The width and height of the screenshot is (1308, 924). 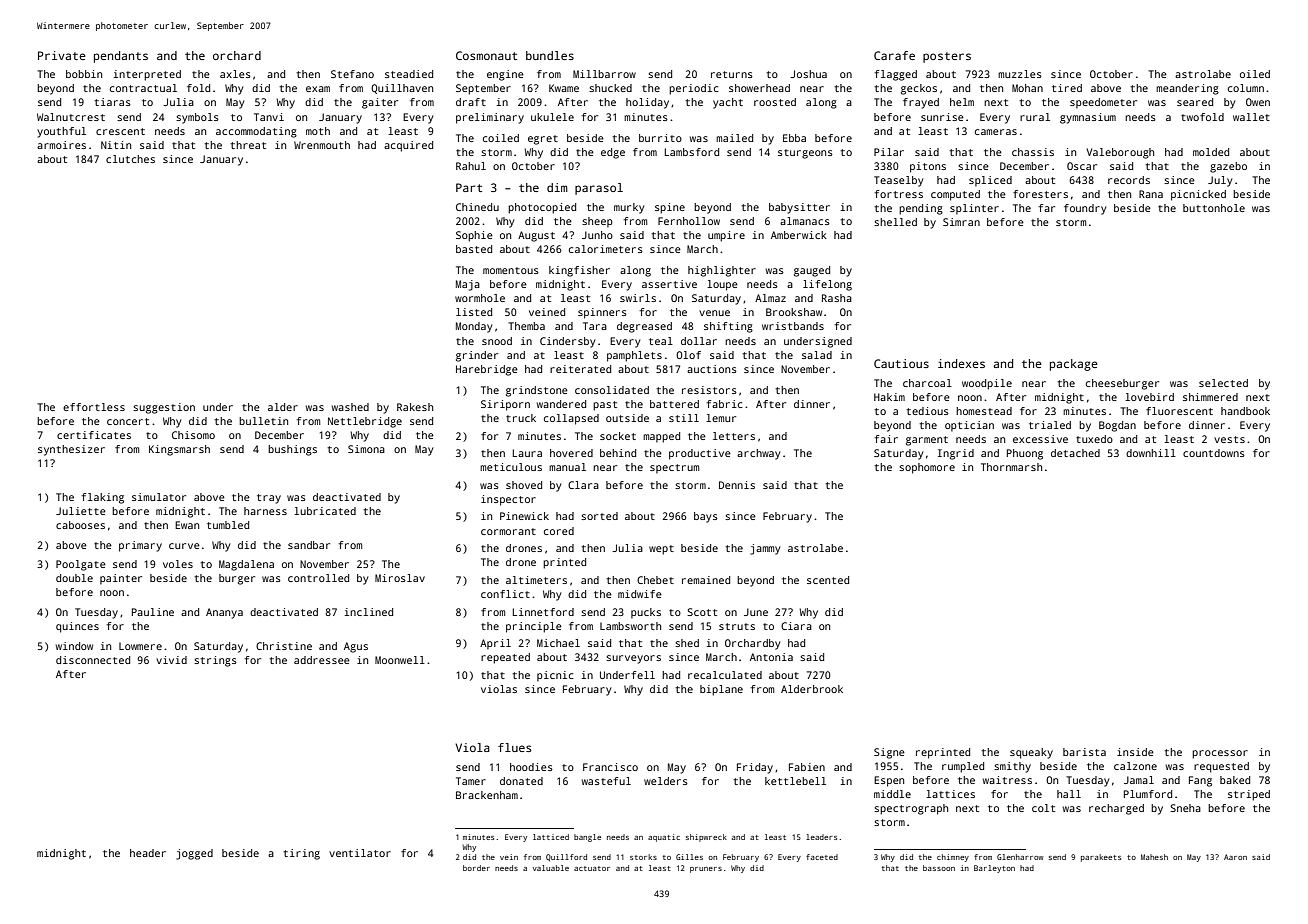 What do you see at coordinates (664, 838) in the screenshot?
I see `aquatic` at bounding box center [664, 838].
